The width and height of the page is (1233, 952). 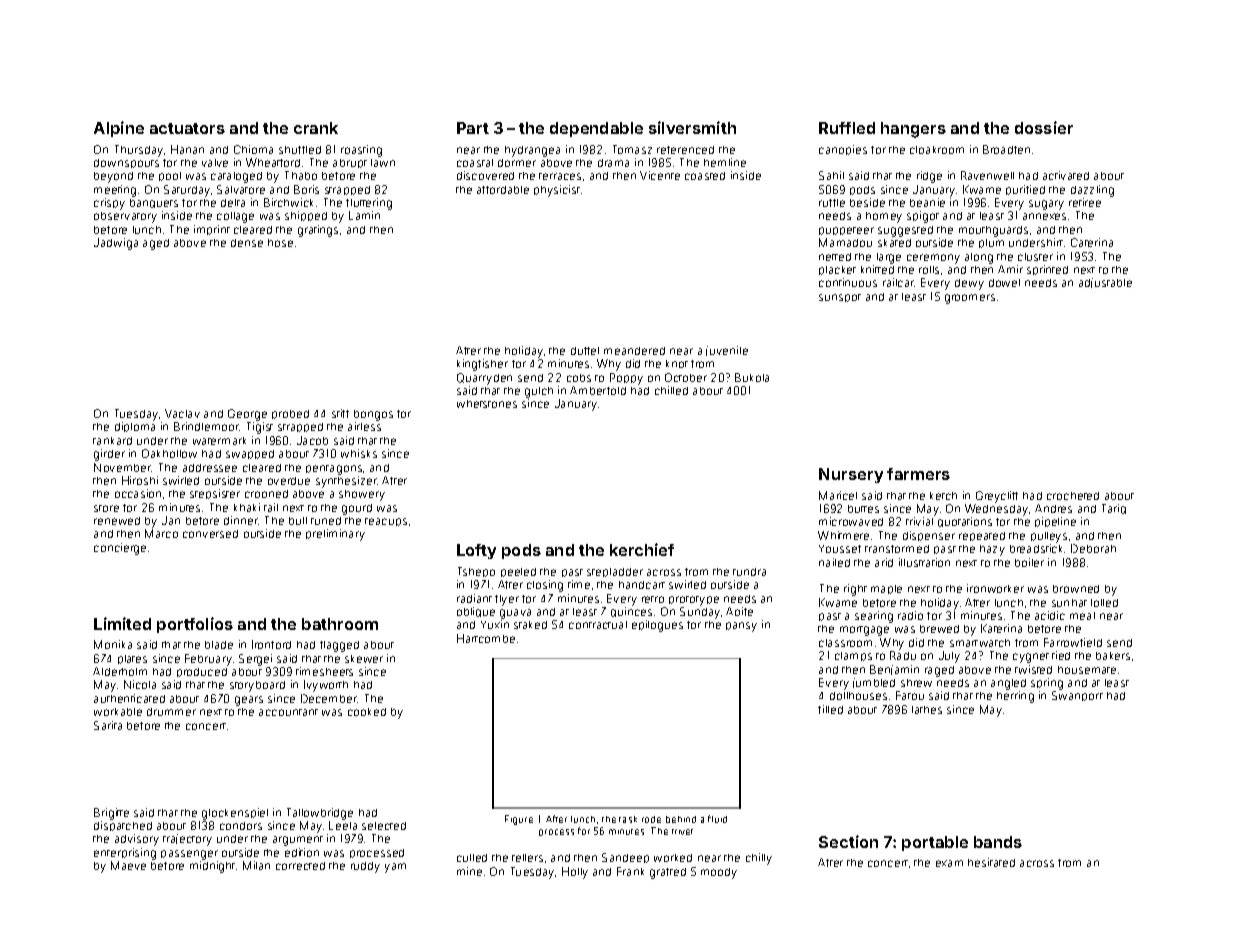 What do you see at coordinates (383, 163) in the page?
I see `lawn` at bounding box center [383, 163].
